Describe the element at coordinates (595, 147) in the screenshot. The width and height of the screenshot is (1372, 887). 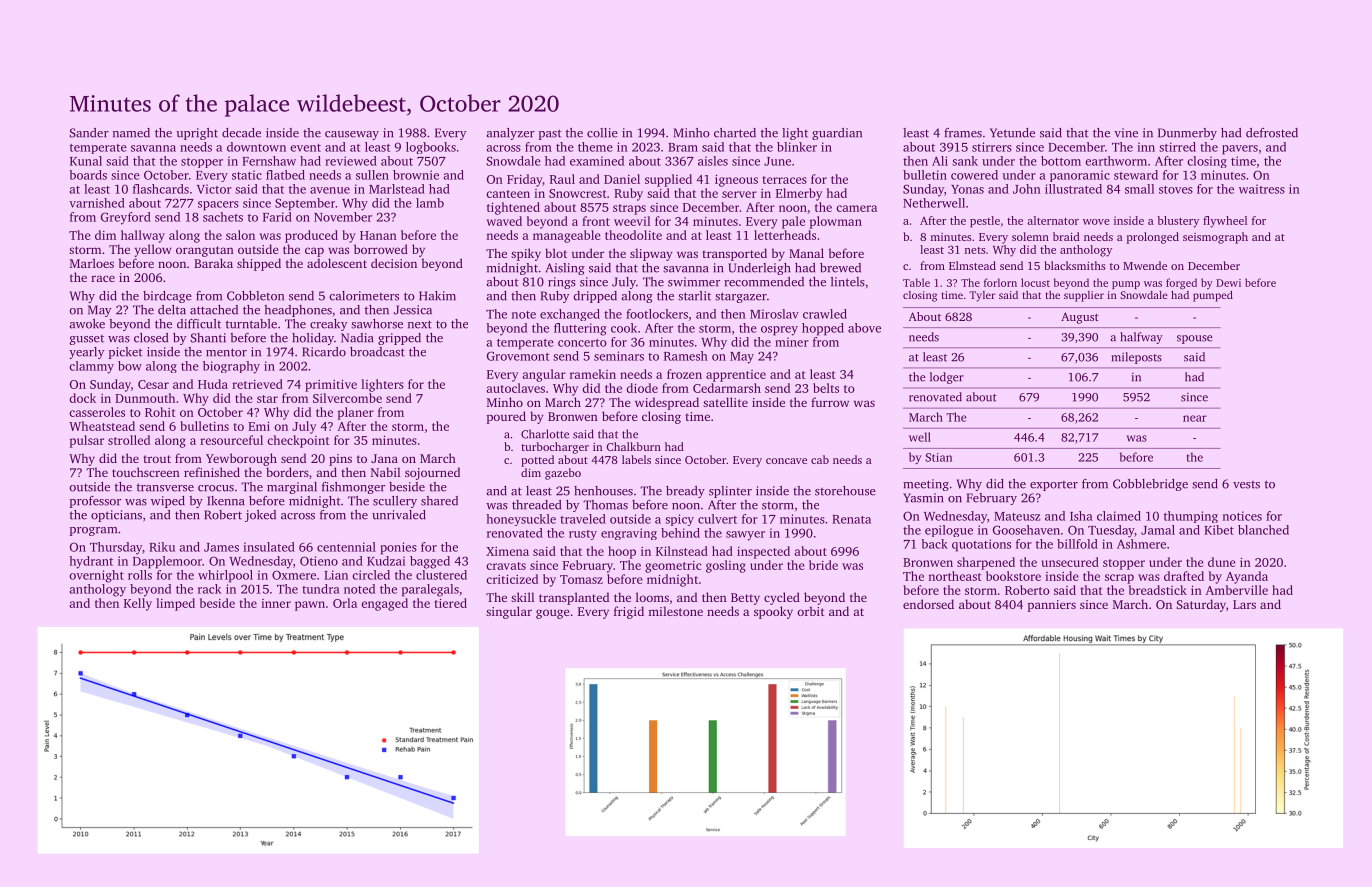
I see `theme` at that location.
